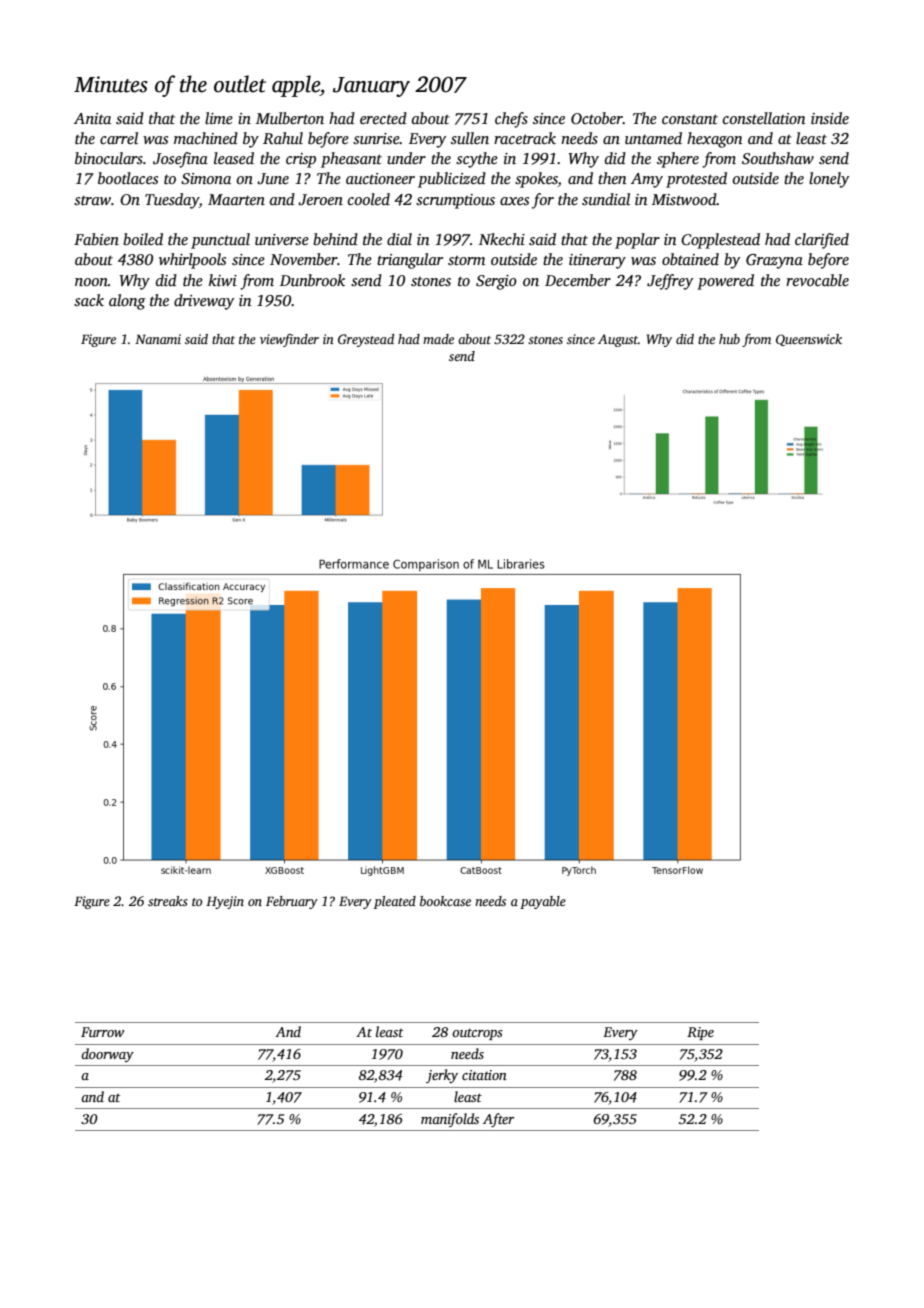 This document has width=924, height=1308. I want to click on powered, so click(725, 282).
